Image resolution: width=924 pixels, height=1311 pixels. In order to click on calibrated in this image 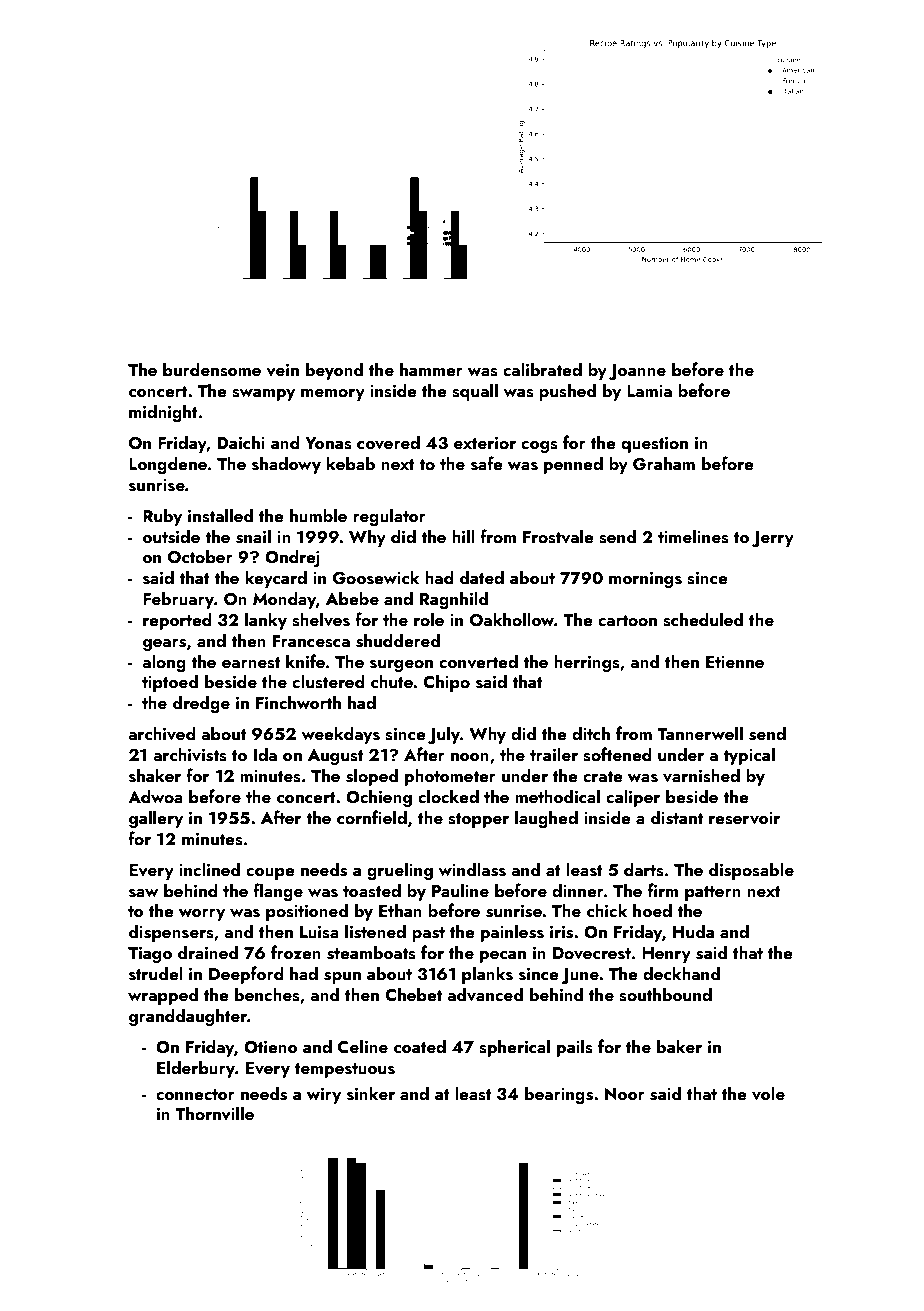, I will do `click(542, 369)`.
